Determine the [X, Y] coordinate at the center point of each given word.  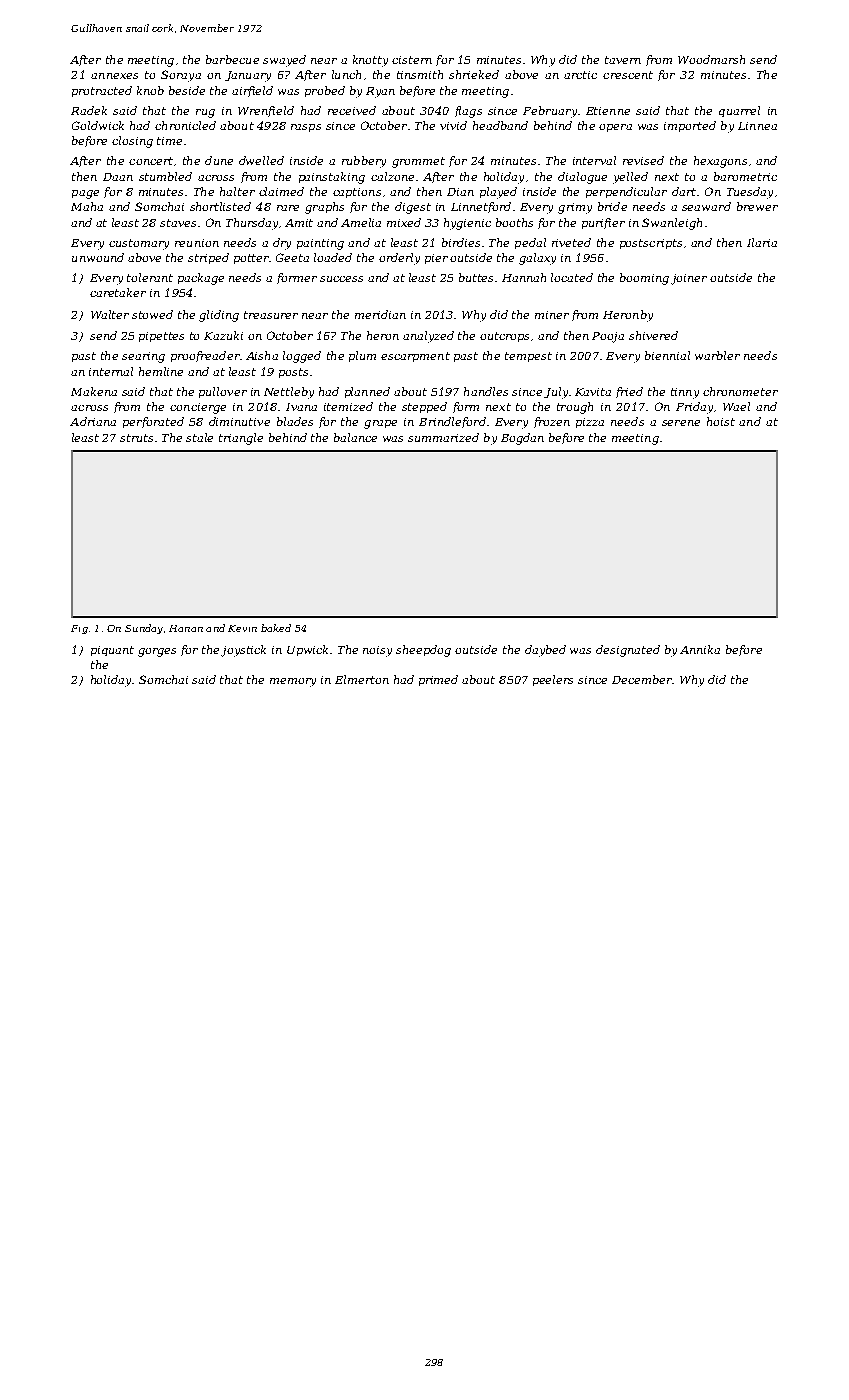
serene [681, 423]
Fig [79, 629]
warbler [717, 355]
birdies [461, 242]
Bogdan [522, 439]
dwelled [261, 160]
